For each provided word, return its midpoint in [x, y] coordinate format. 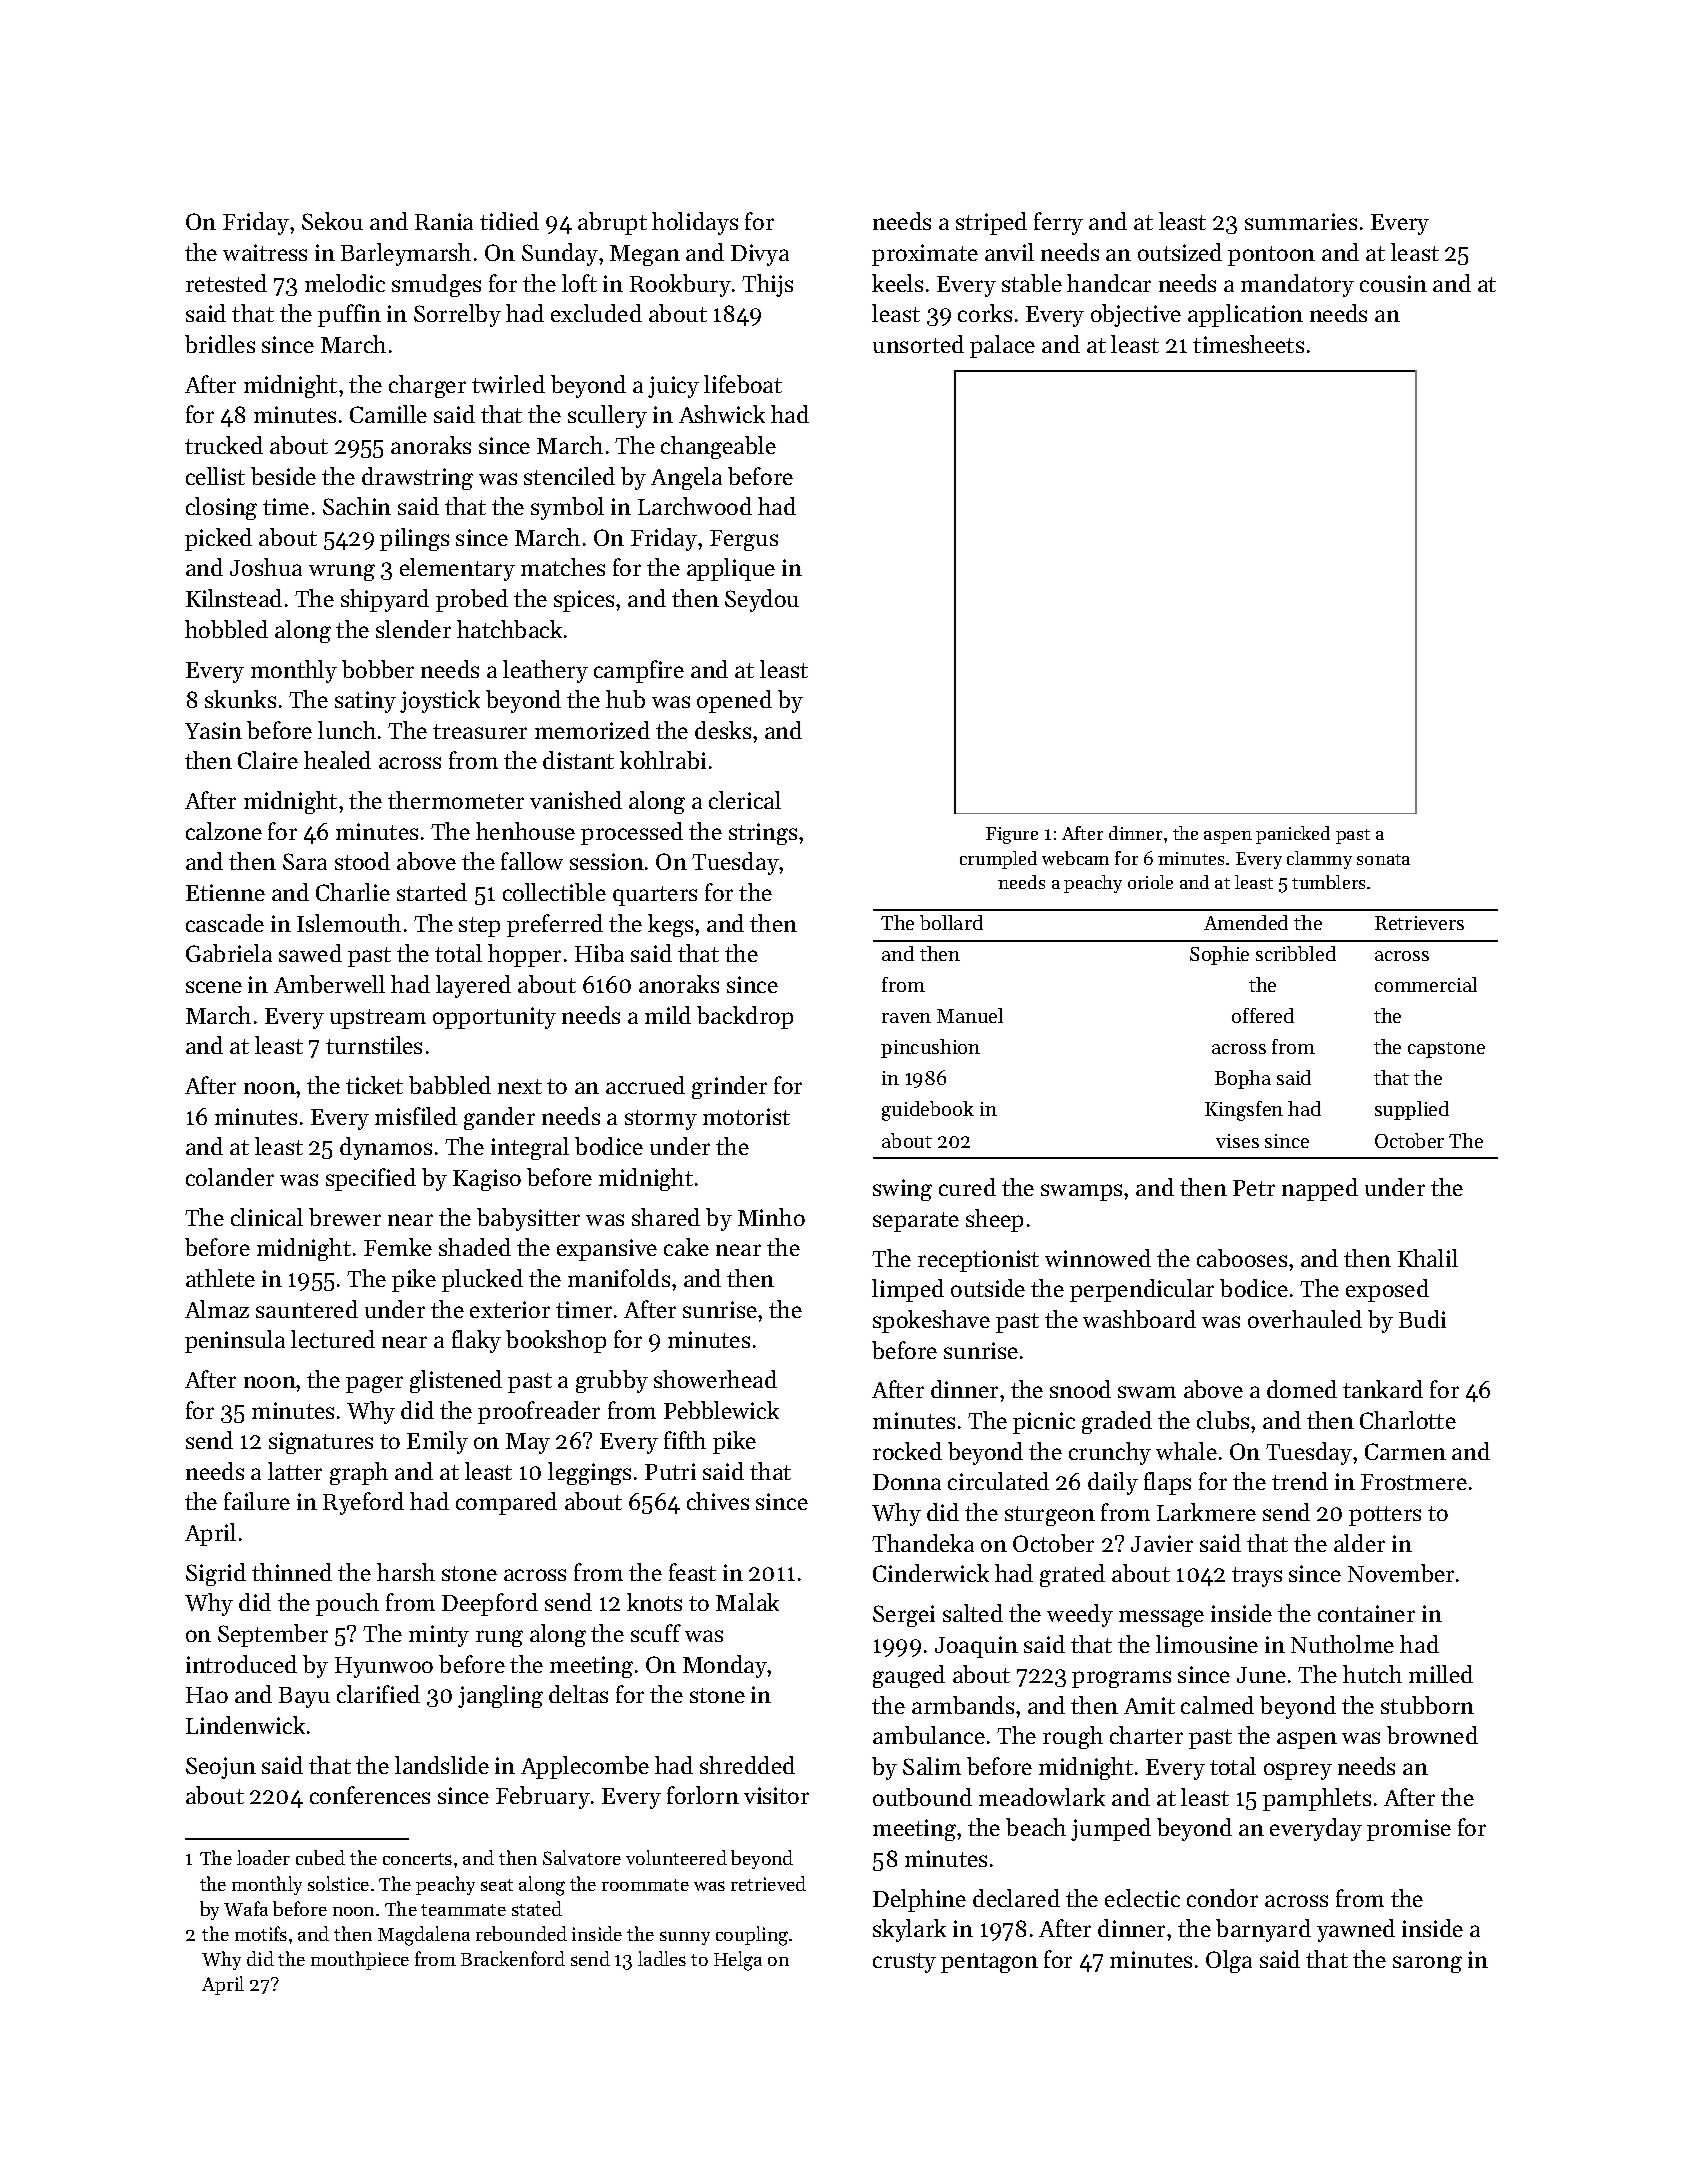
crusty [904, 1963]
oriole [1150, 882]
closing [221, 508]
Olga [1229, 1961]
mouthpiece [360, 1960]
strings [763, 834]
